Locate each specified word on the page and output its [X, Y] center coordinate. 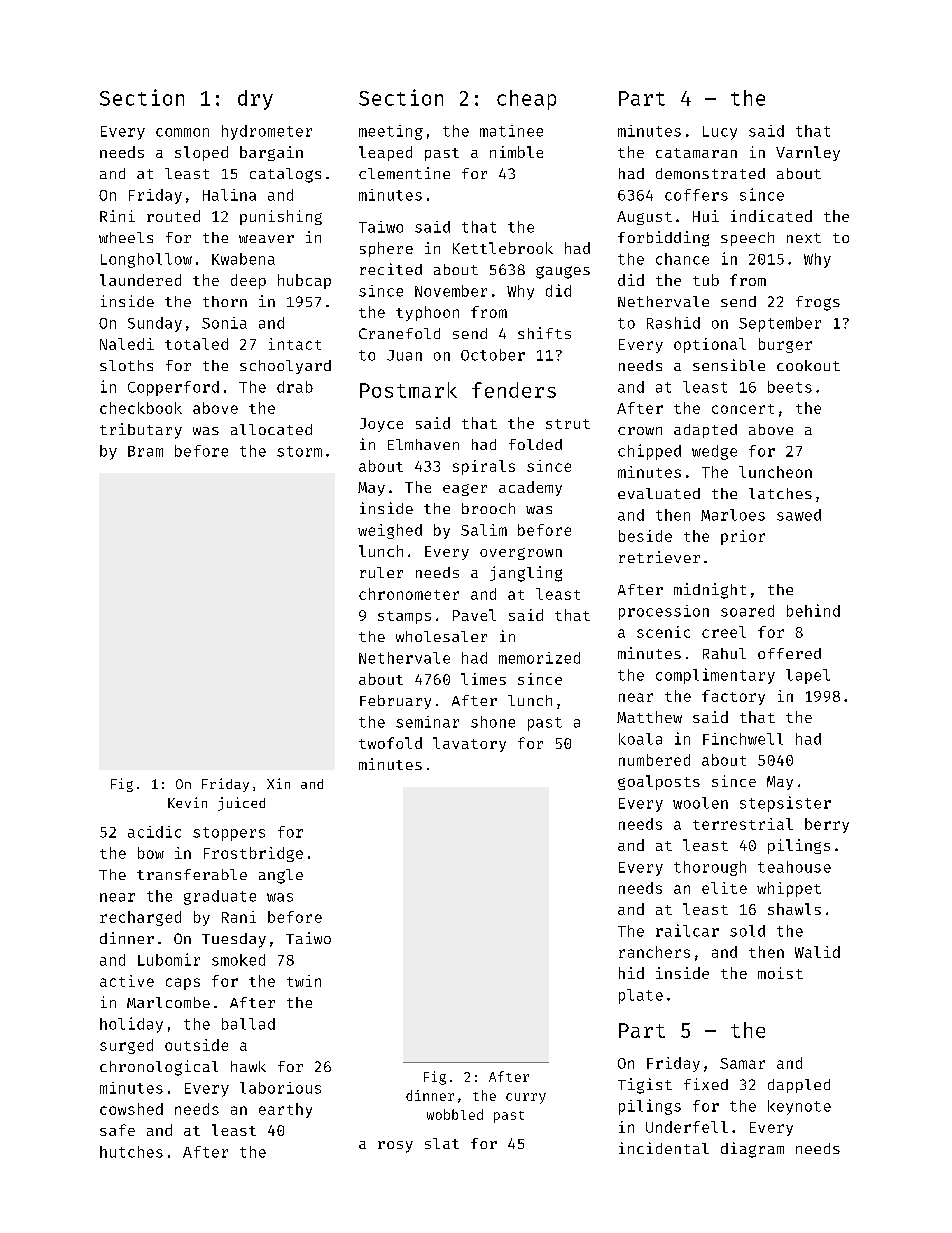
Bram [145, 451]
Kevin [187, 802]
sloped [201, 153]
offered [789, 653]
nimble [516, 152]
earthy [285, 1110]
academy [530, 488]
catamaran [696, 153]
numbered [654, 760]
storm [299, 451]
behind [813, 610]
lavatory [469, 744]
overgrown [521, 554]
